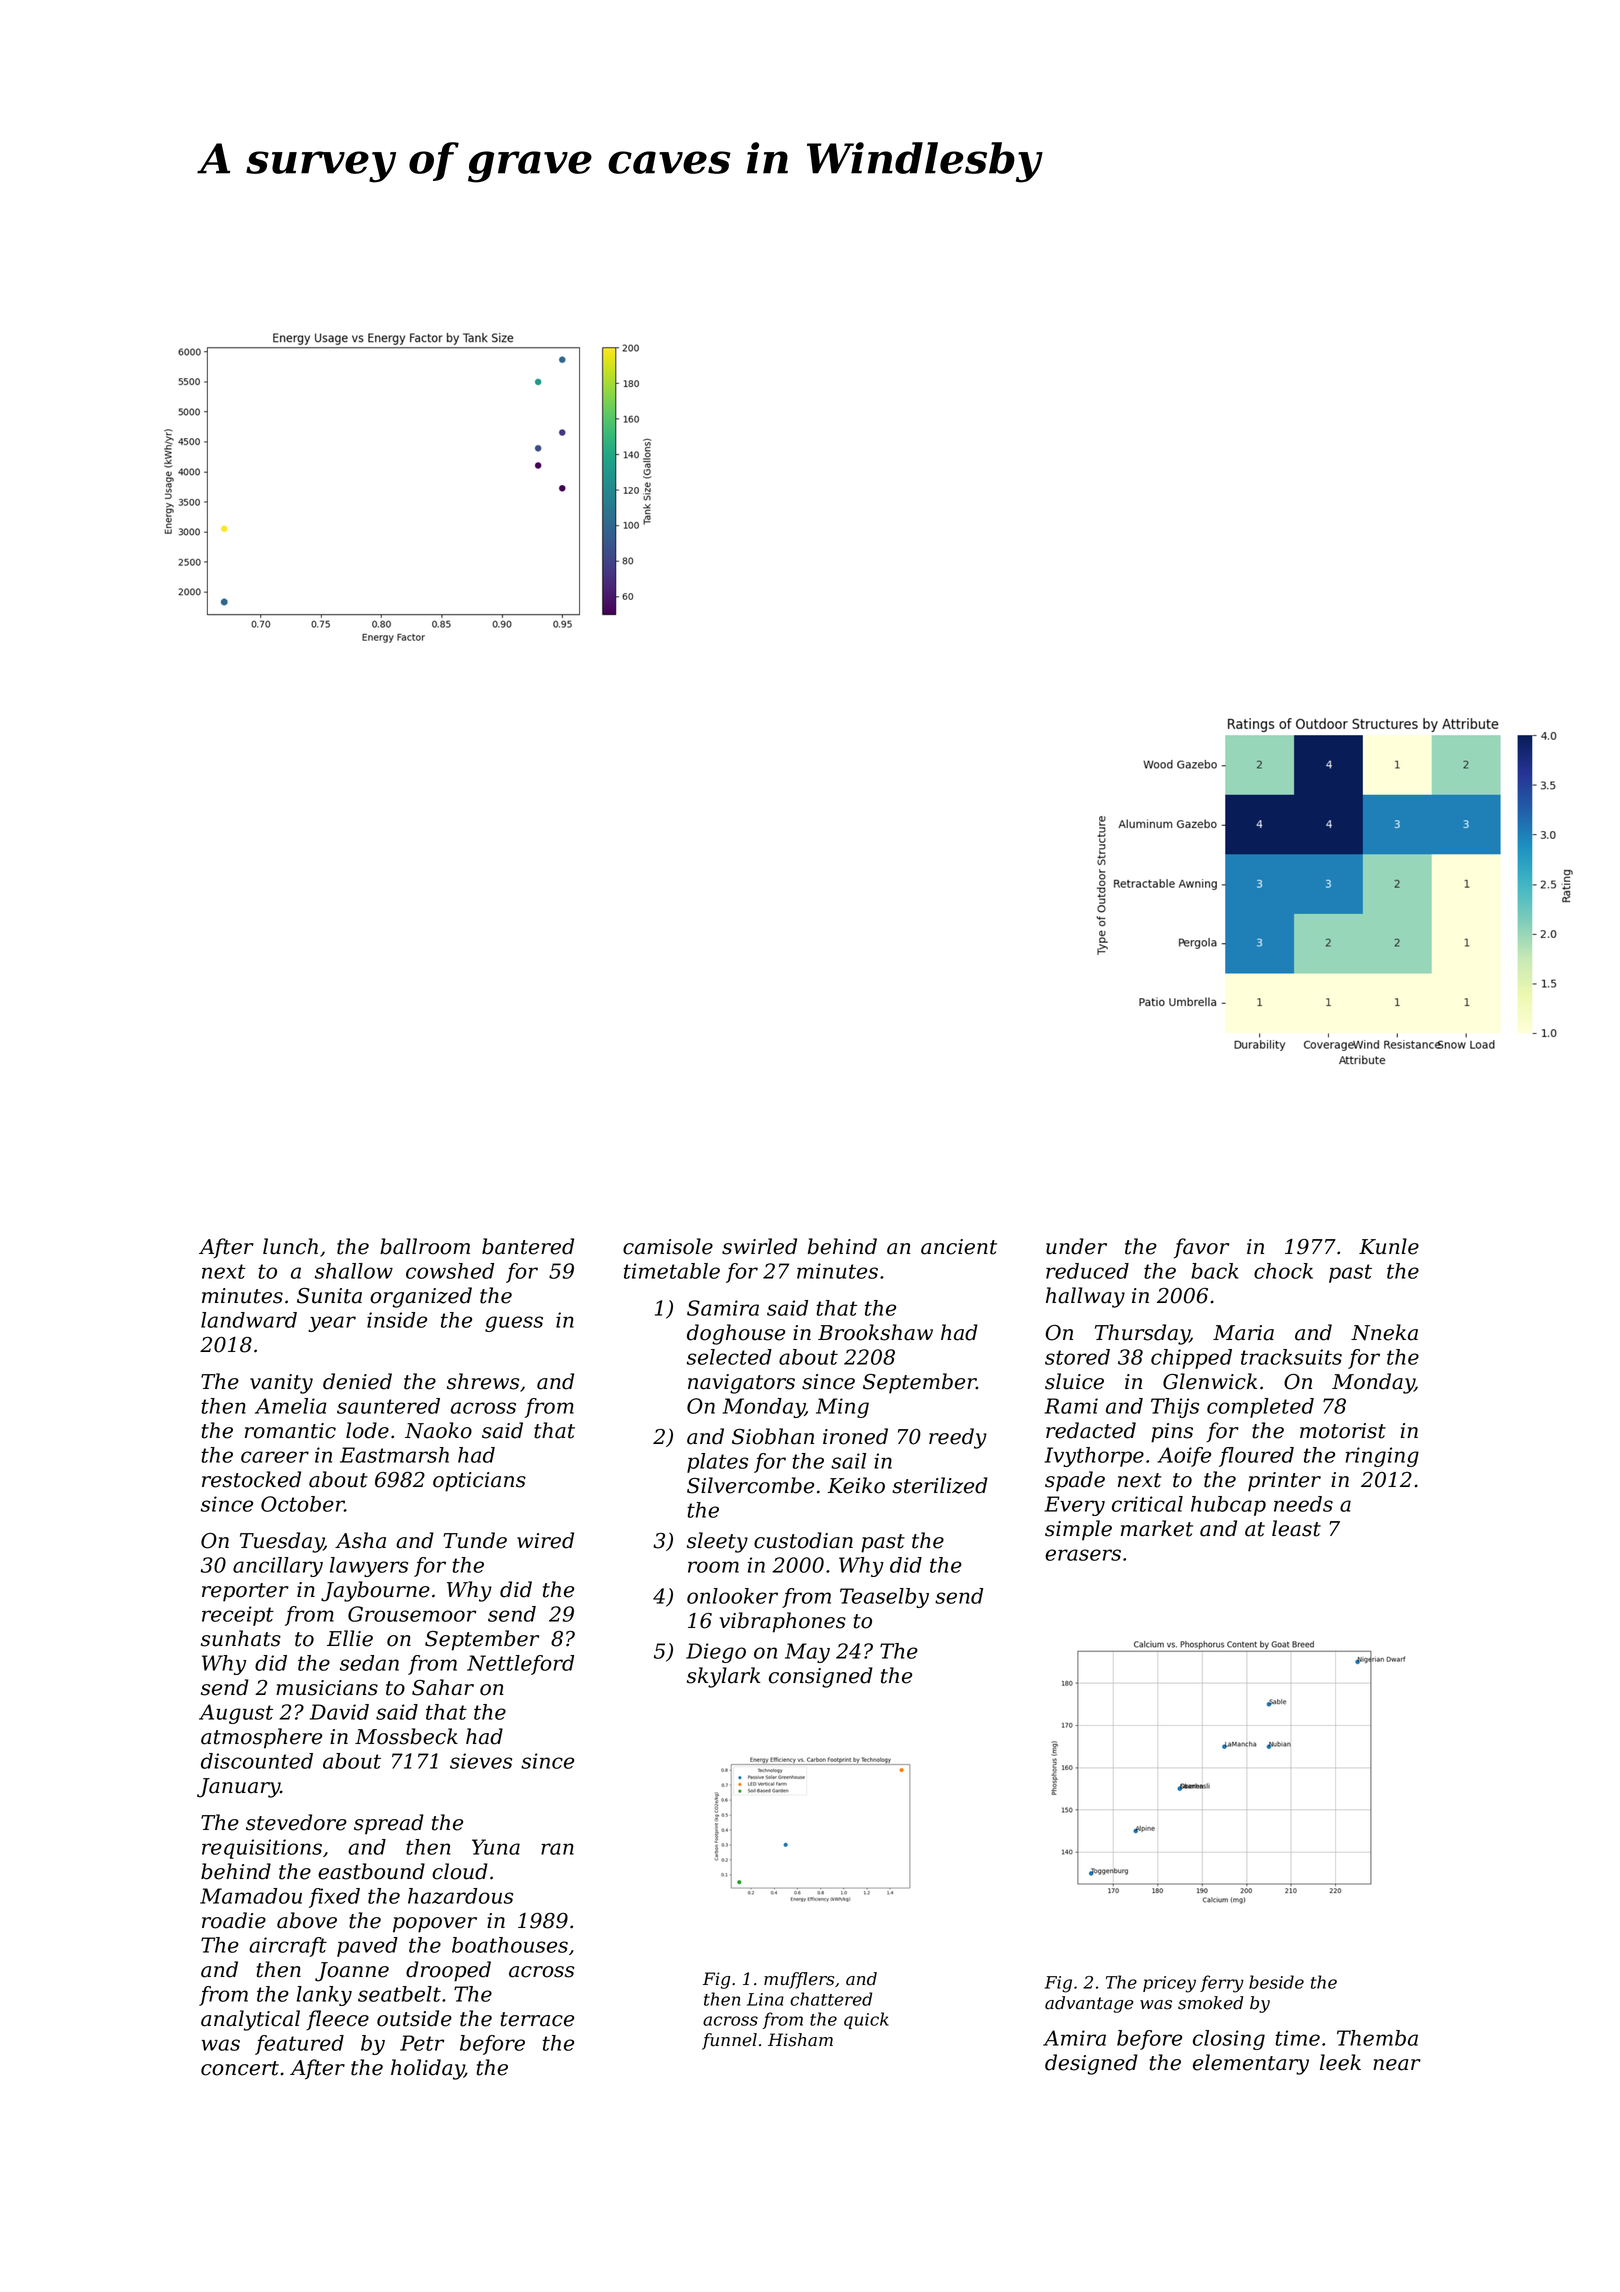 This document has height=2292, width=1620. I want to click on holiday, so click(427, 2069).
